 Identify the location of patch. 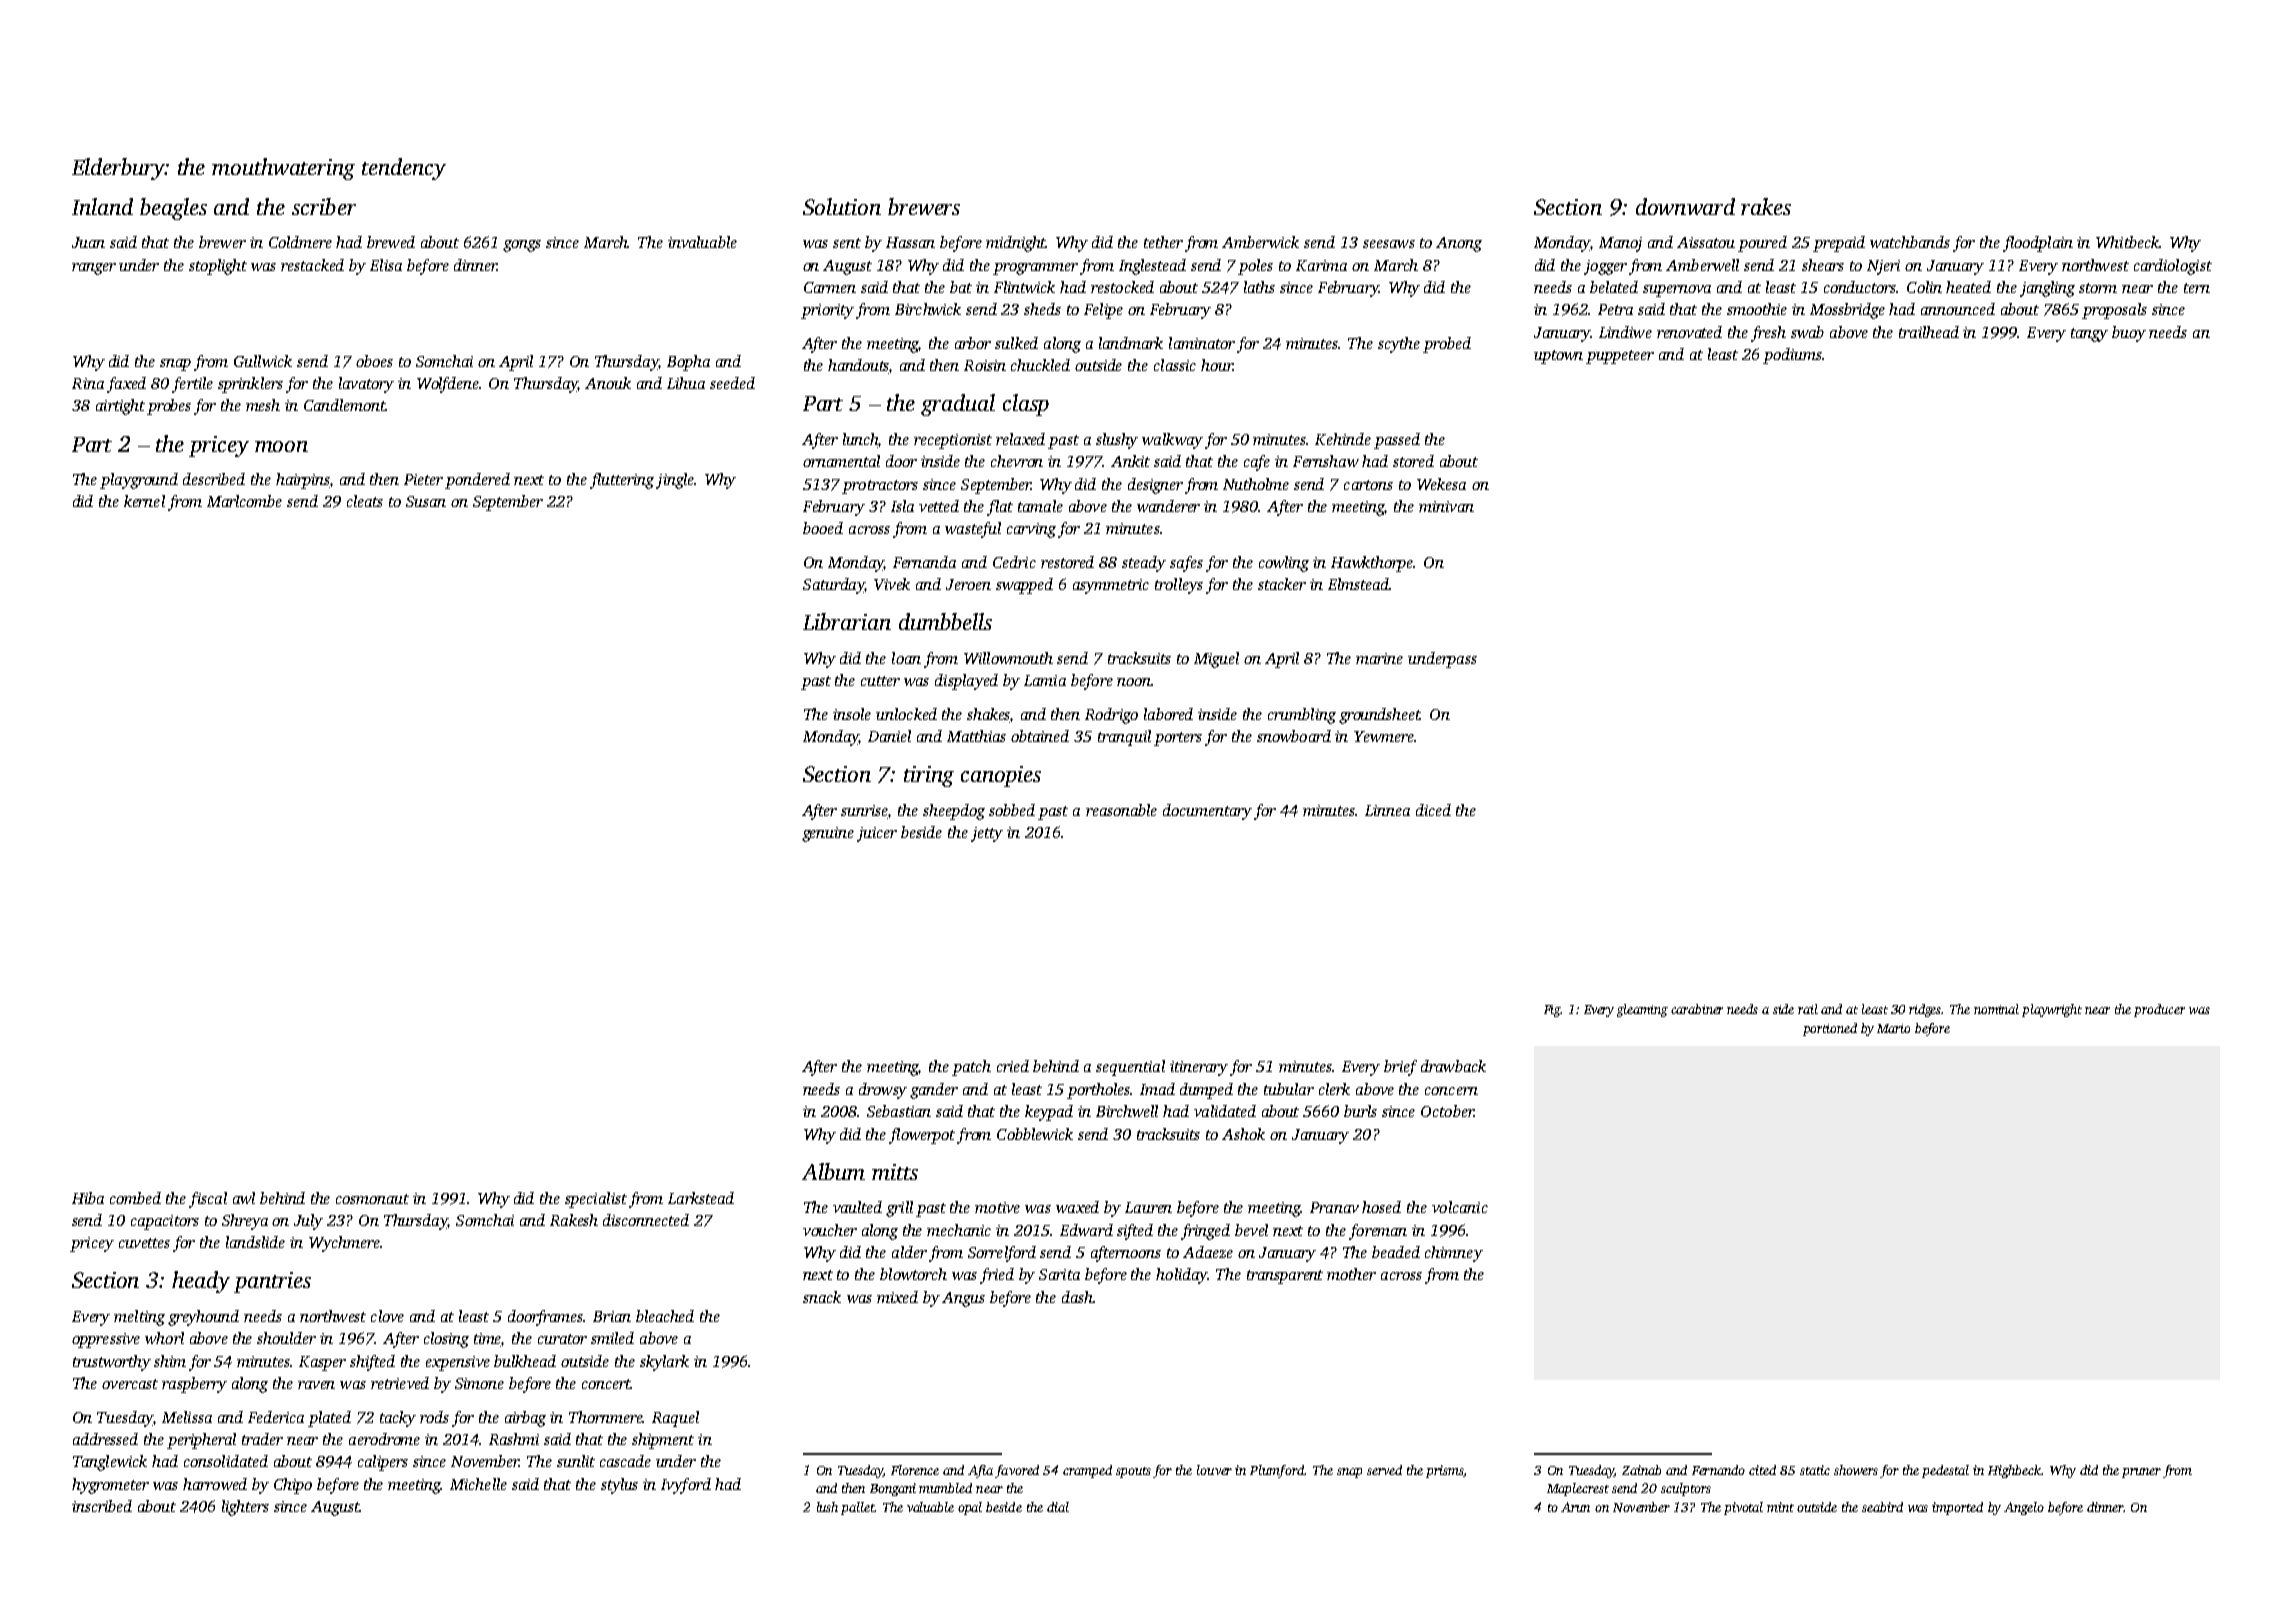
(971, 1068).
